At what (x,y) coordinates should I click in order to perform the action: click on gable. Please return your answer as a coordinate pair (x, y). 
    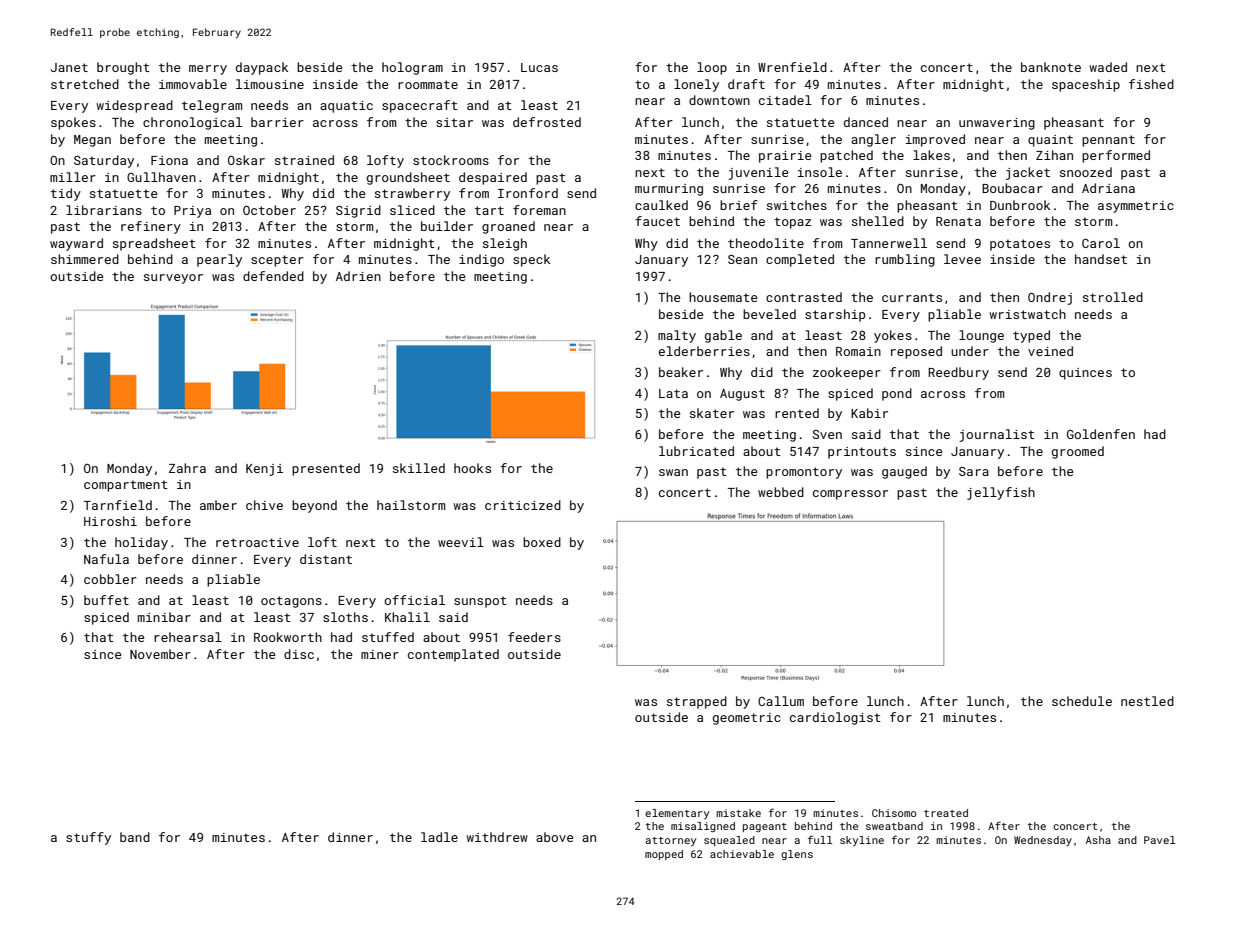
    Looking at the image, I should click on (723, 336).
